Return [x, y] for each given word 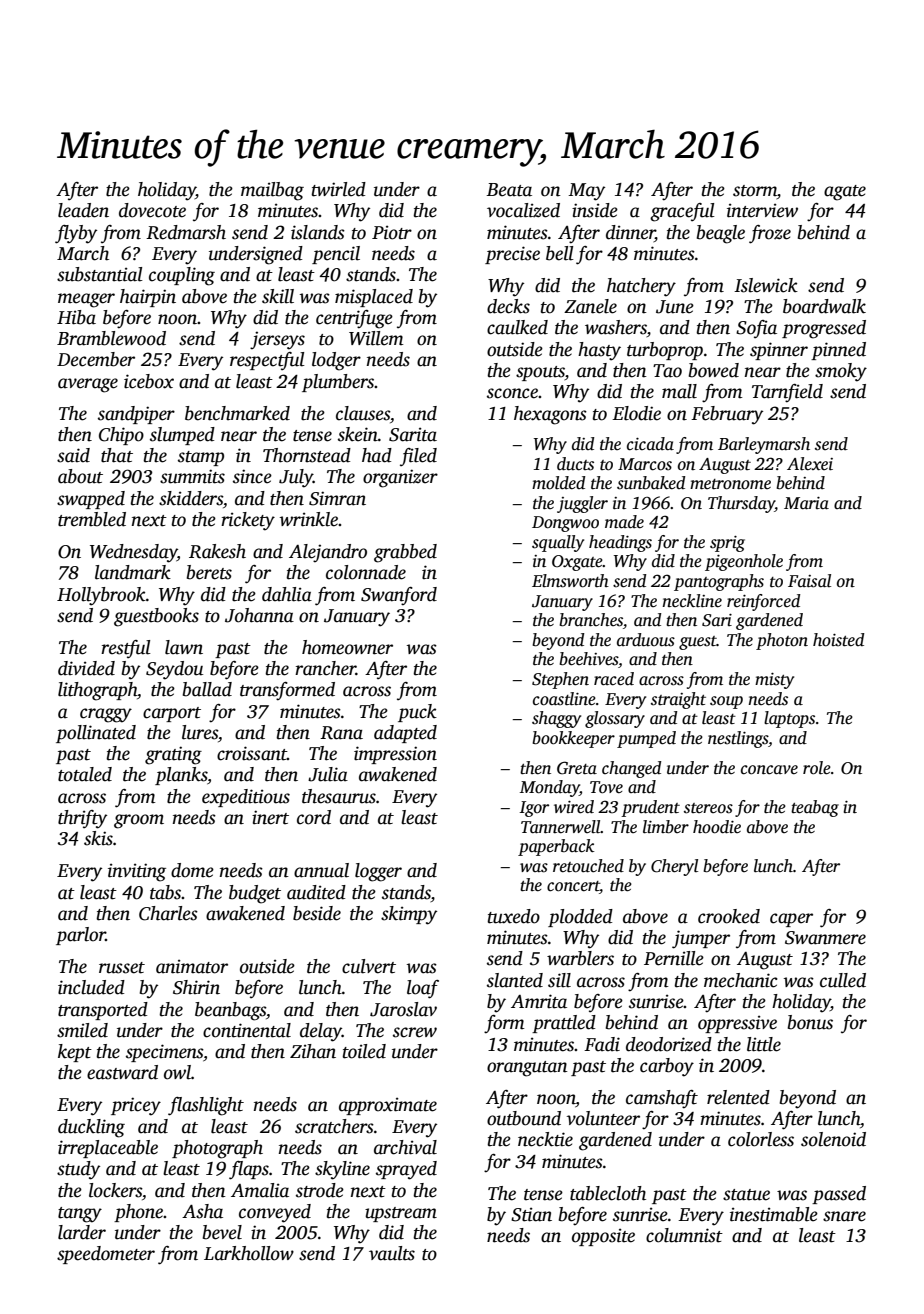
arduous [646, 640]
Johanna [259, 615]
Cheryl [674, 867]
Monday [550, 788]
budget [255, 894]
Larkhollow [249, 1253]
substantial [100, 274]
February [727, 415]
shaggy [556, 719]
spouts [540, 373]
